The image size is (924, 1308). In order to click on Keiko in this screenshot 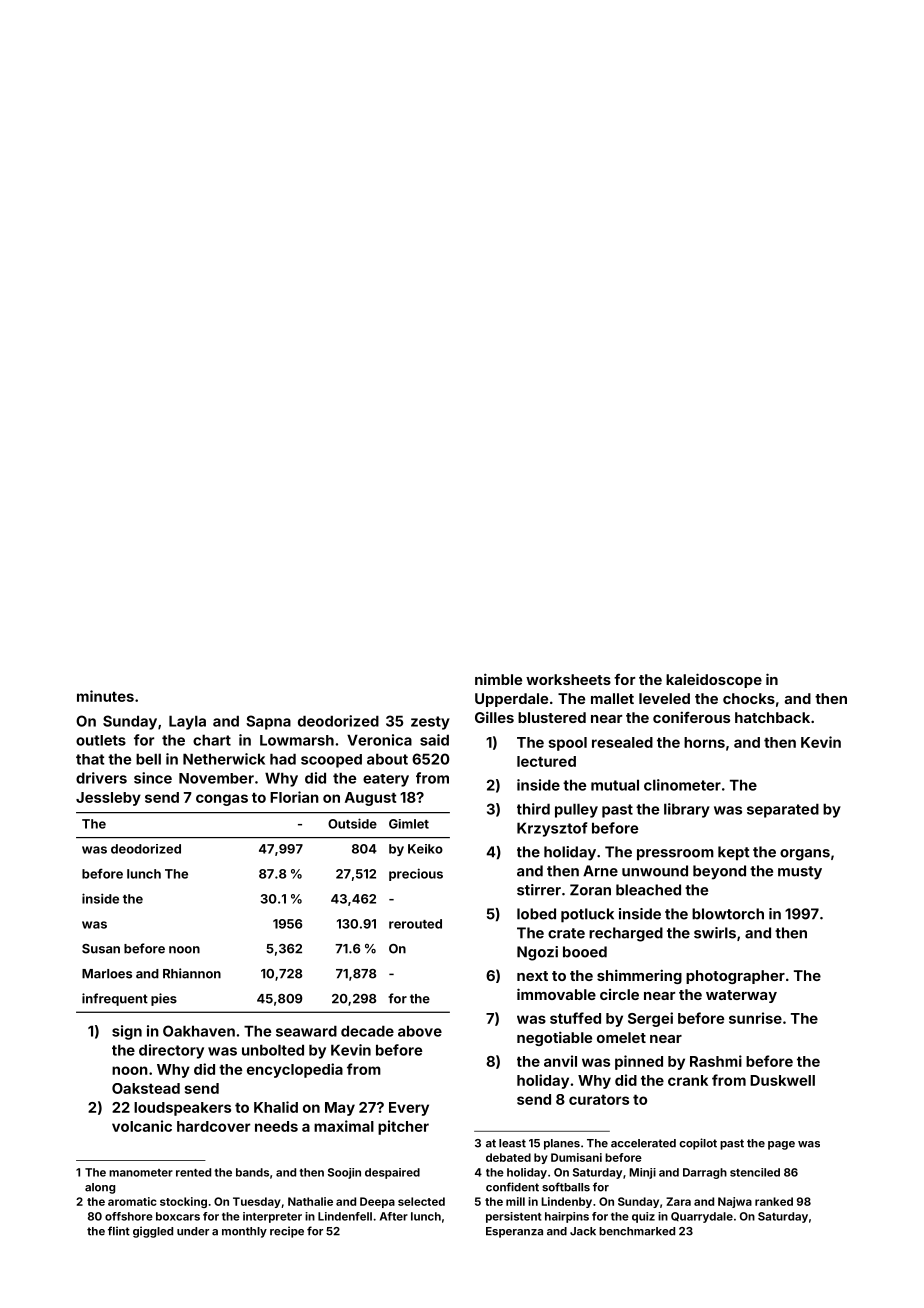, I will do `click(425, 849)`.
